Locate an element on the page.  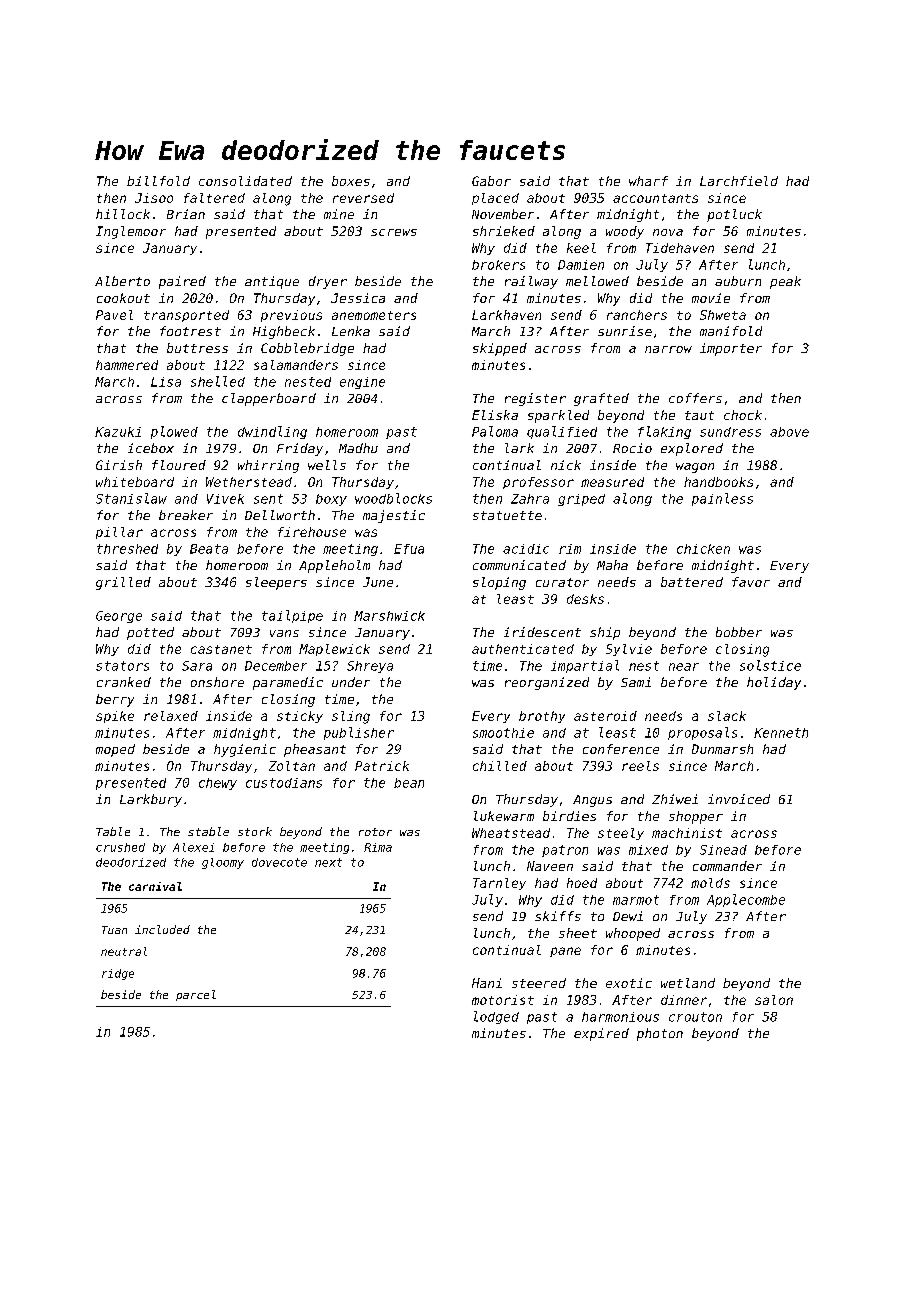
favor is located at coordinates (751, 582).
